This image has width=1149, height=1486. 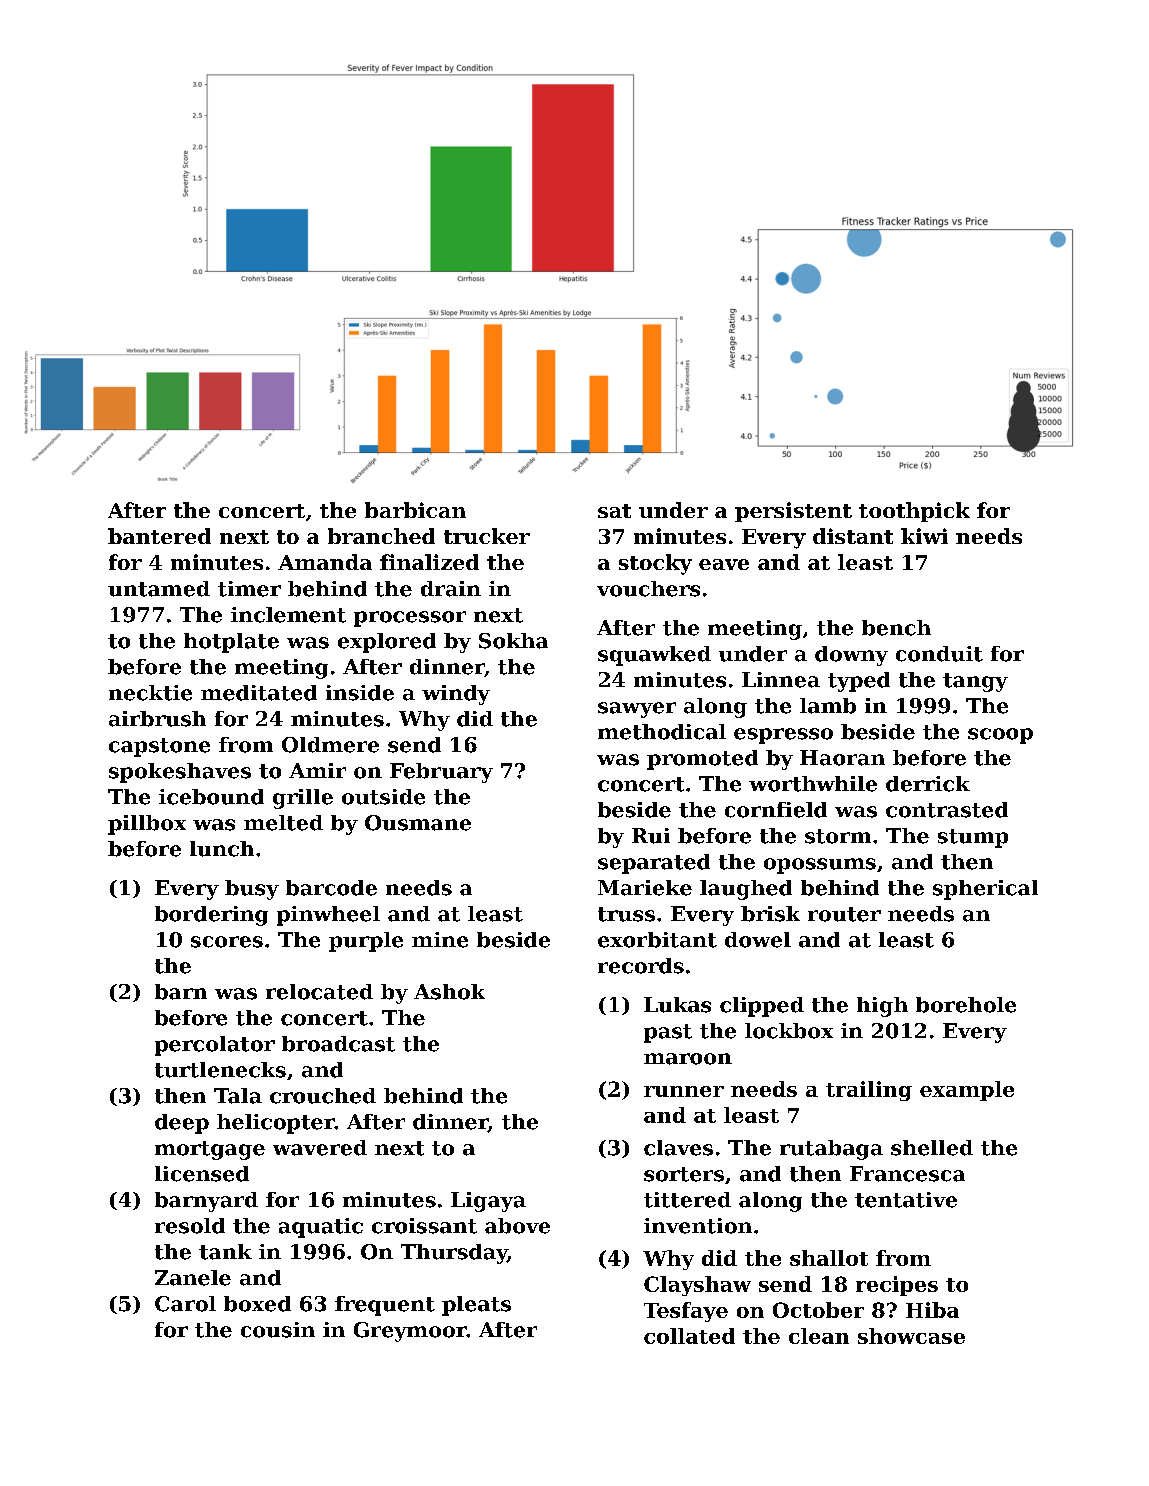 I want to click on sorters, so click(x=684, y=1174).
